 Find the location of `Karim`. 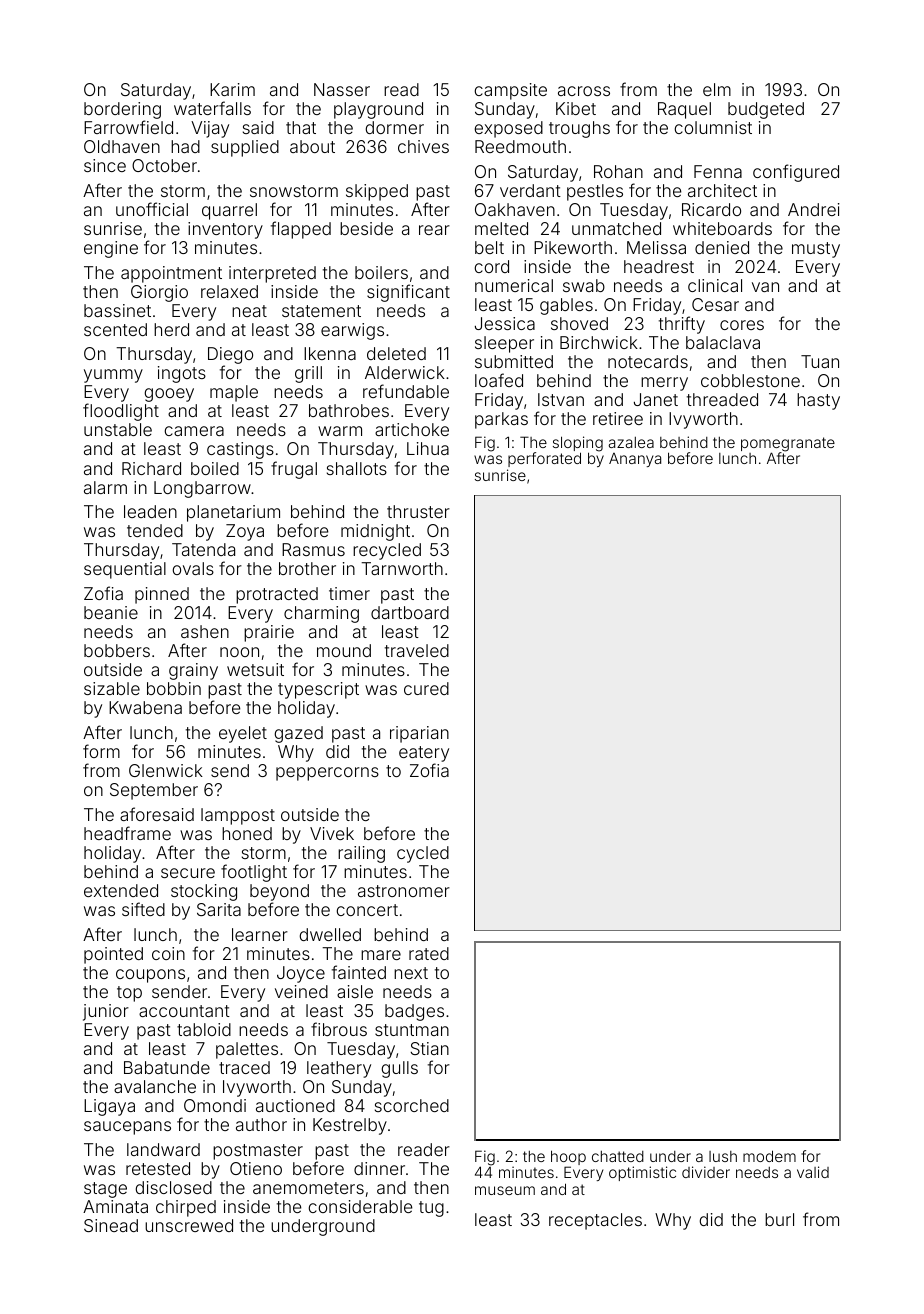

Karim is located at coordinates (232, 89).
